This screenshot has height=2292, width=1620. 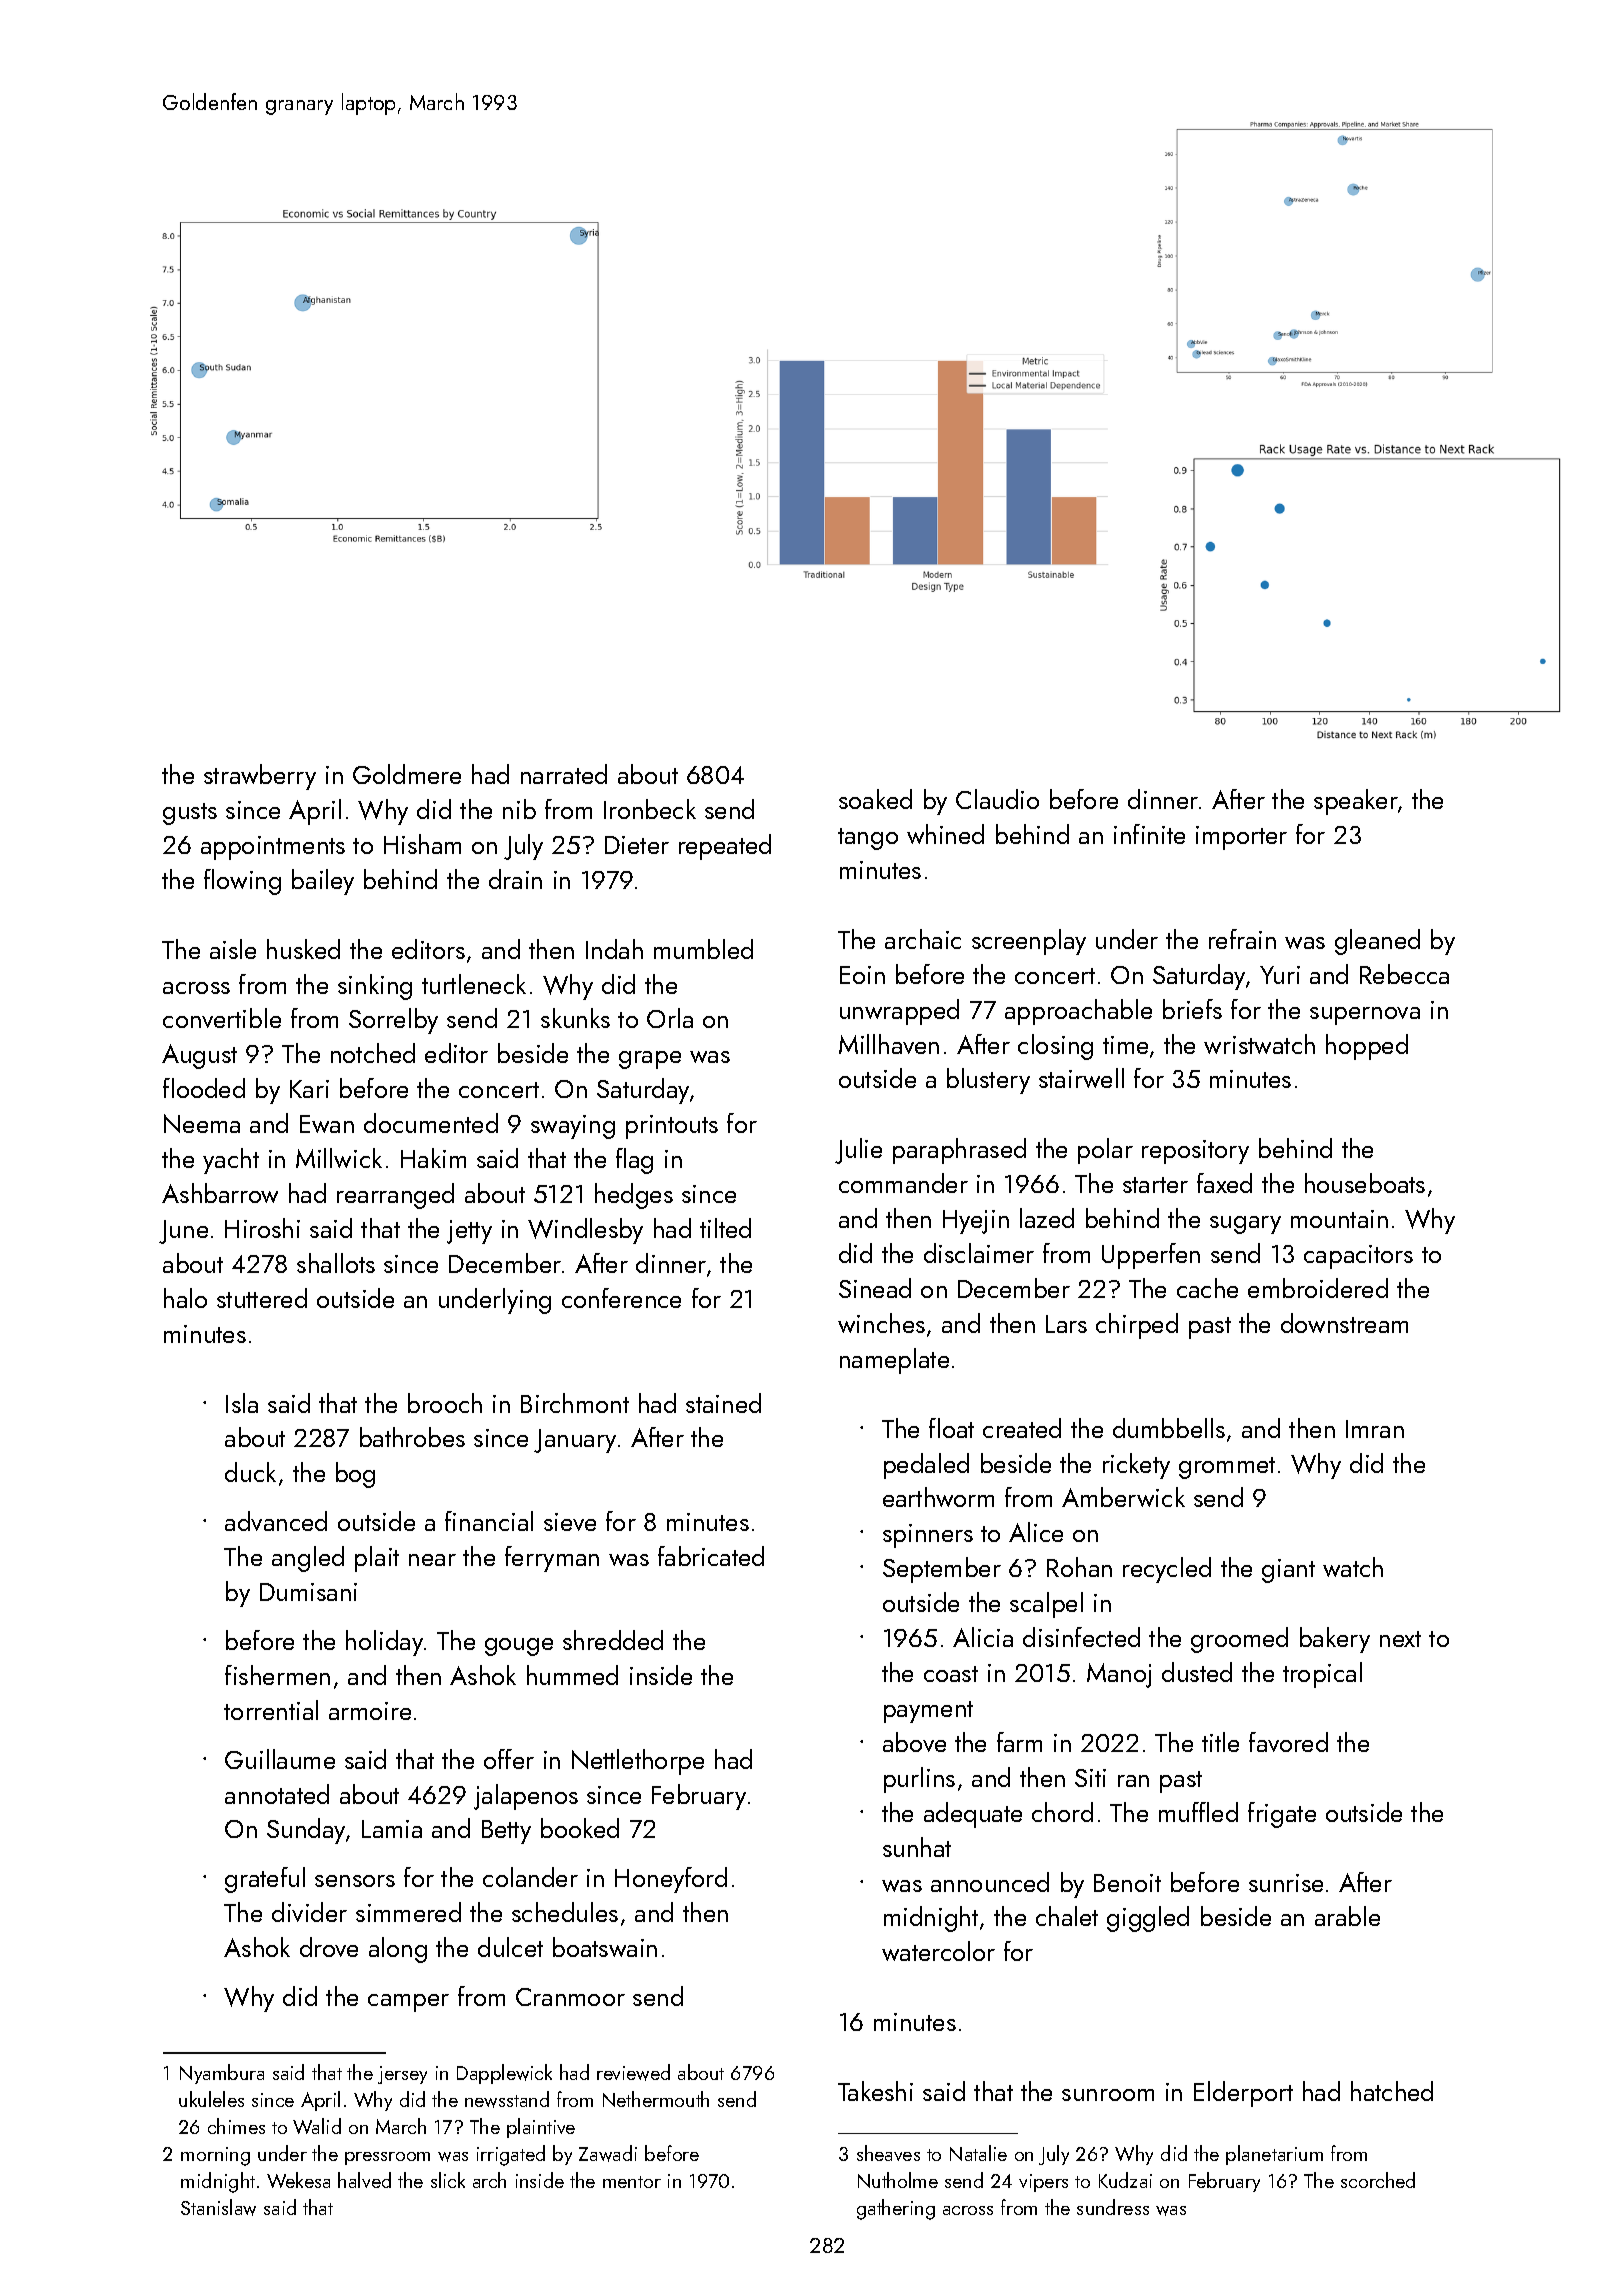 What do you see at coordinates (262, 1298) in the screenshot?
I see `stuttered` at bounding box center [262, 1298].
